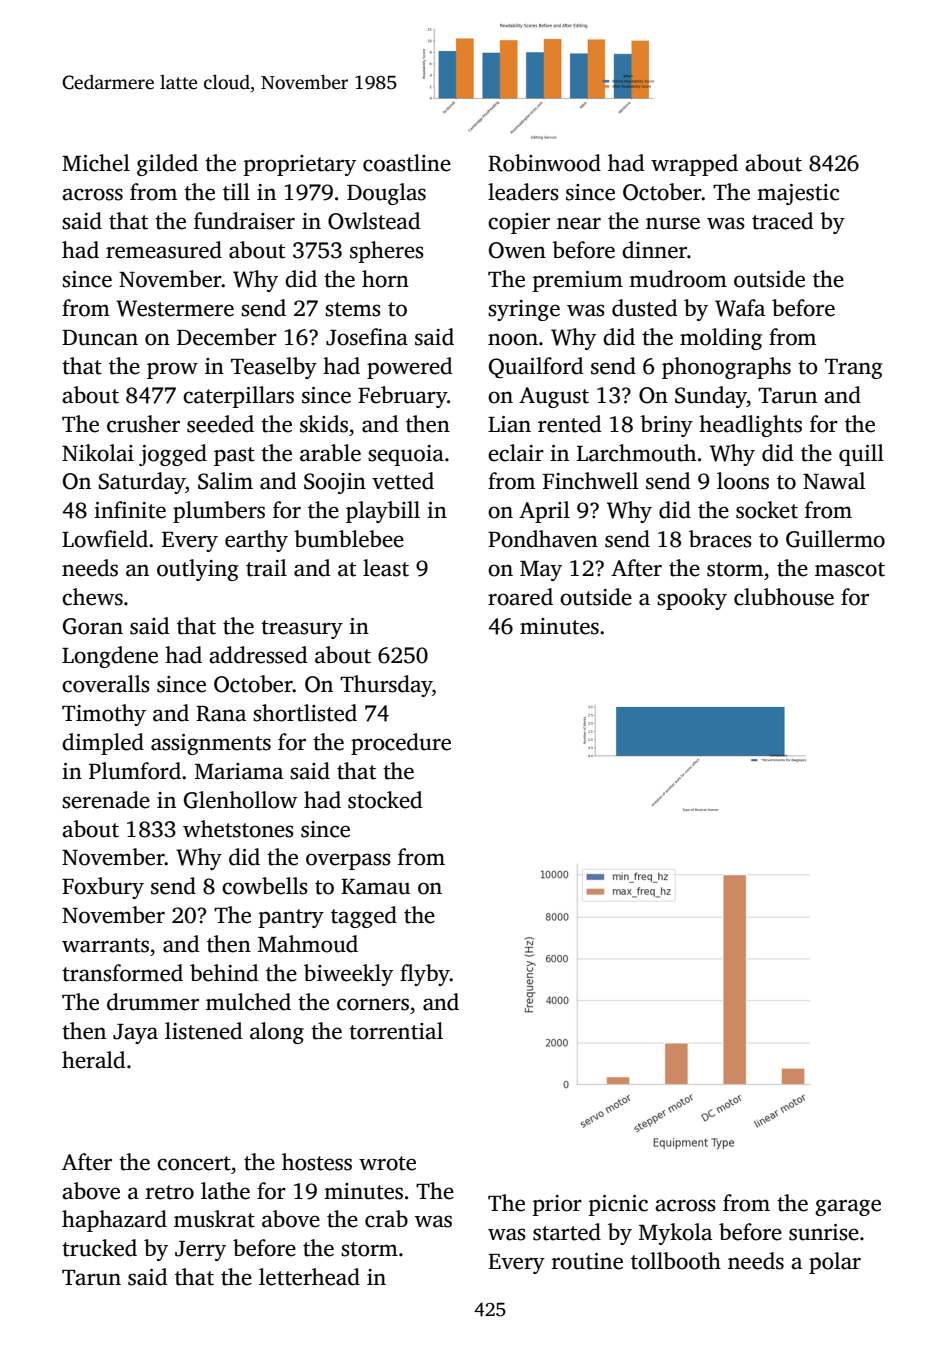  What do you see at coordinates (850, 569) in the document?
I see `mascot` at bounding box center [850, 569].
